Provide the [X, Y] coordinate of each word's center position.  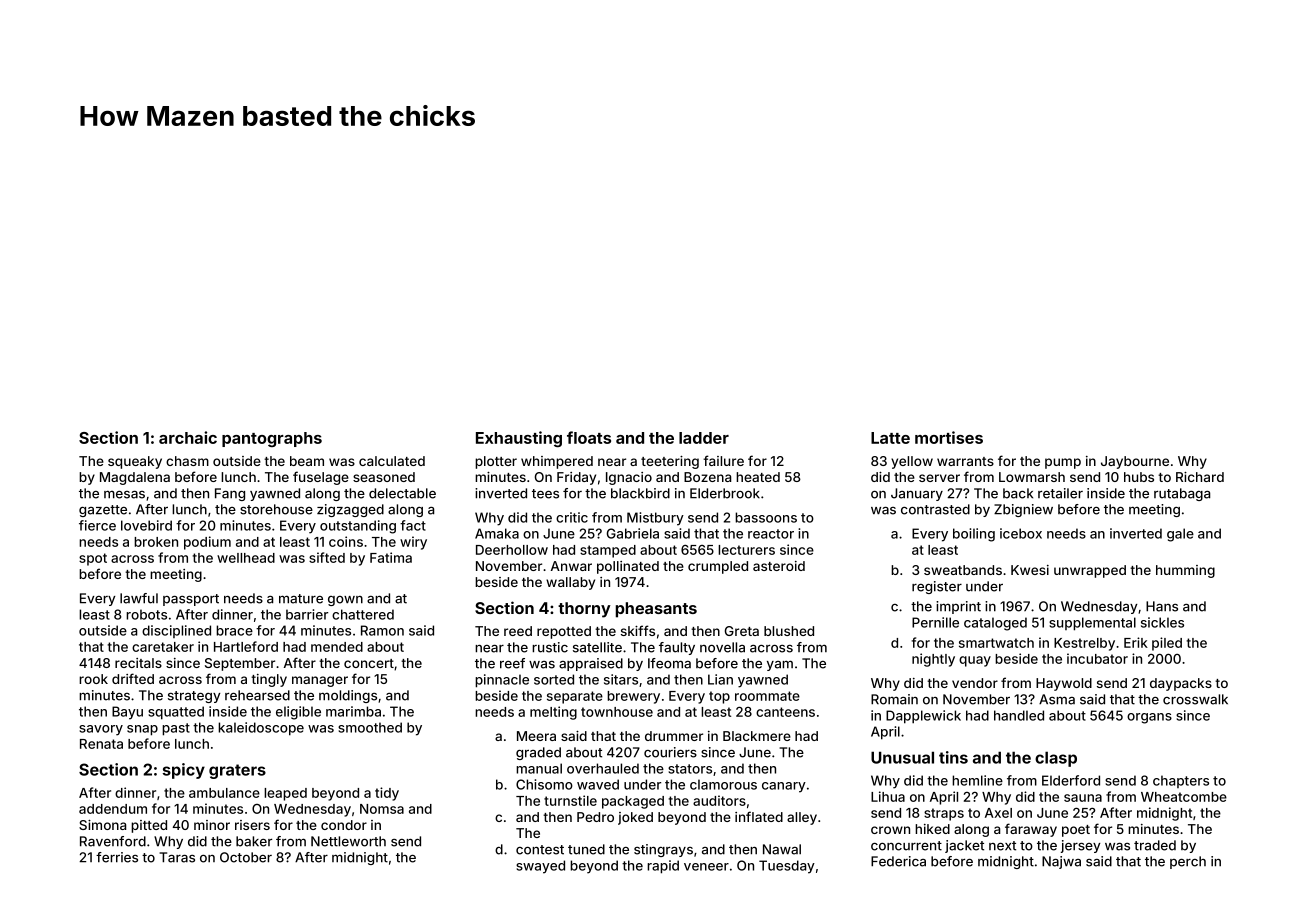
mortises [949, 437]
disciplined [176, 631]
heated [758, 477]
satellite [597, 647]
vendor [975, 683]
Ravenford [113, 841]
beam [307, 461]
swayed [540, 867]
